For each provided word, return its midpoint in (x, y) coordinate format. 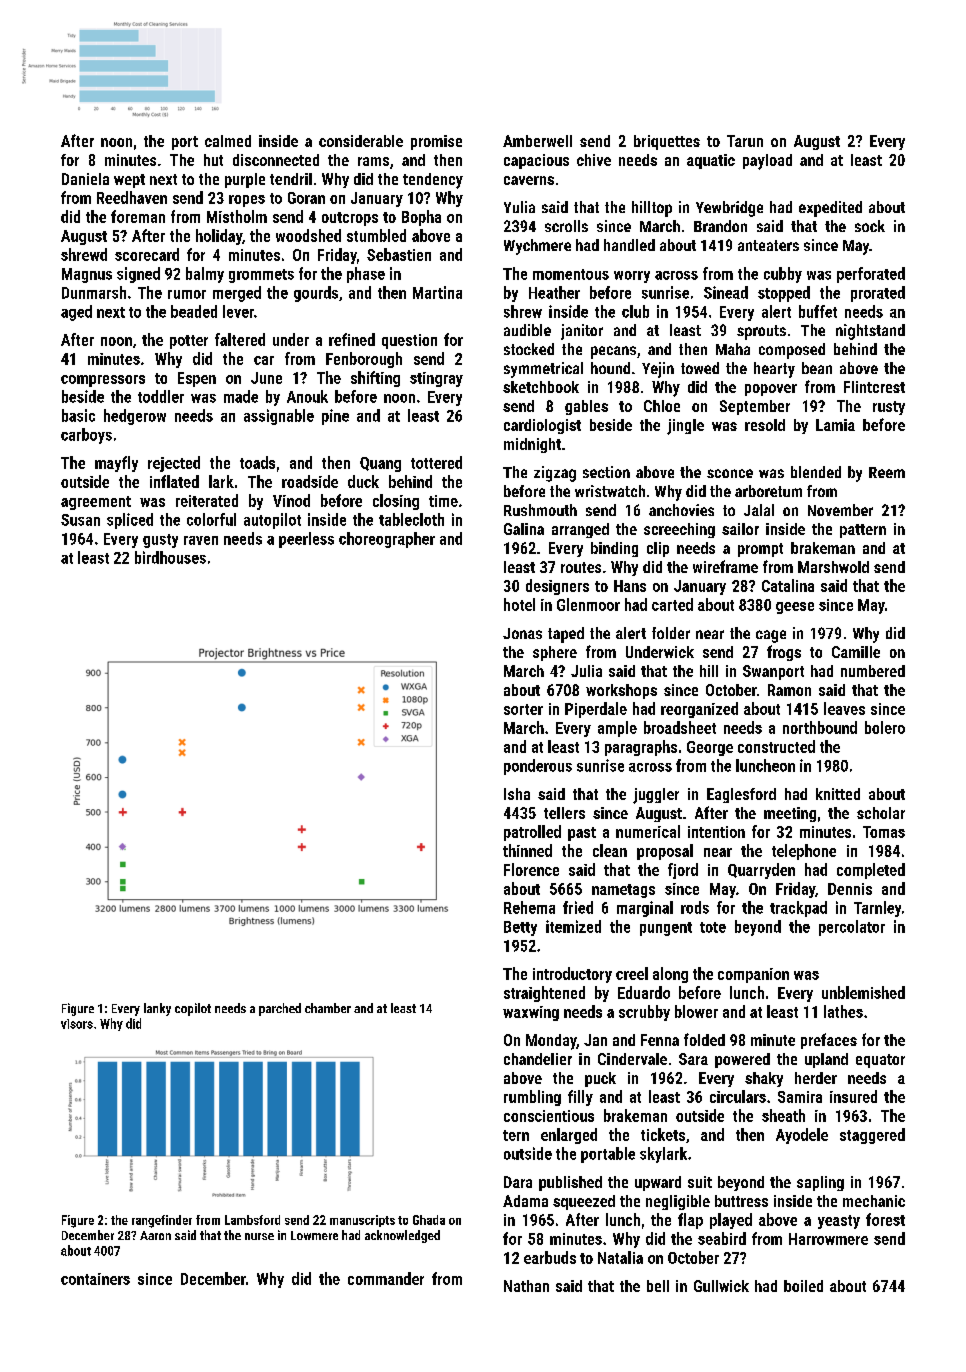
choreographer (387, 540)
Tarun (745, 141)
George (710, 748)
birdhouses (170, 557)
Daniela (85, 179)
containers (95, 1279)
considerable (361, 141)
